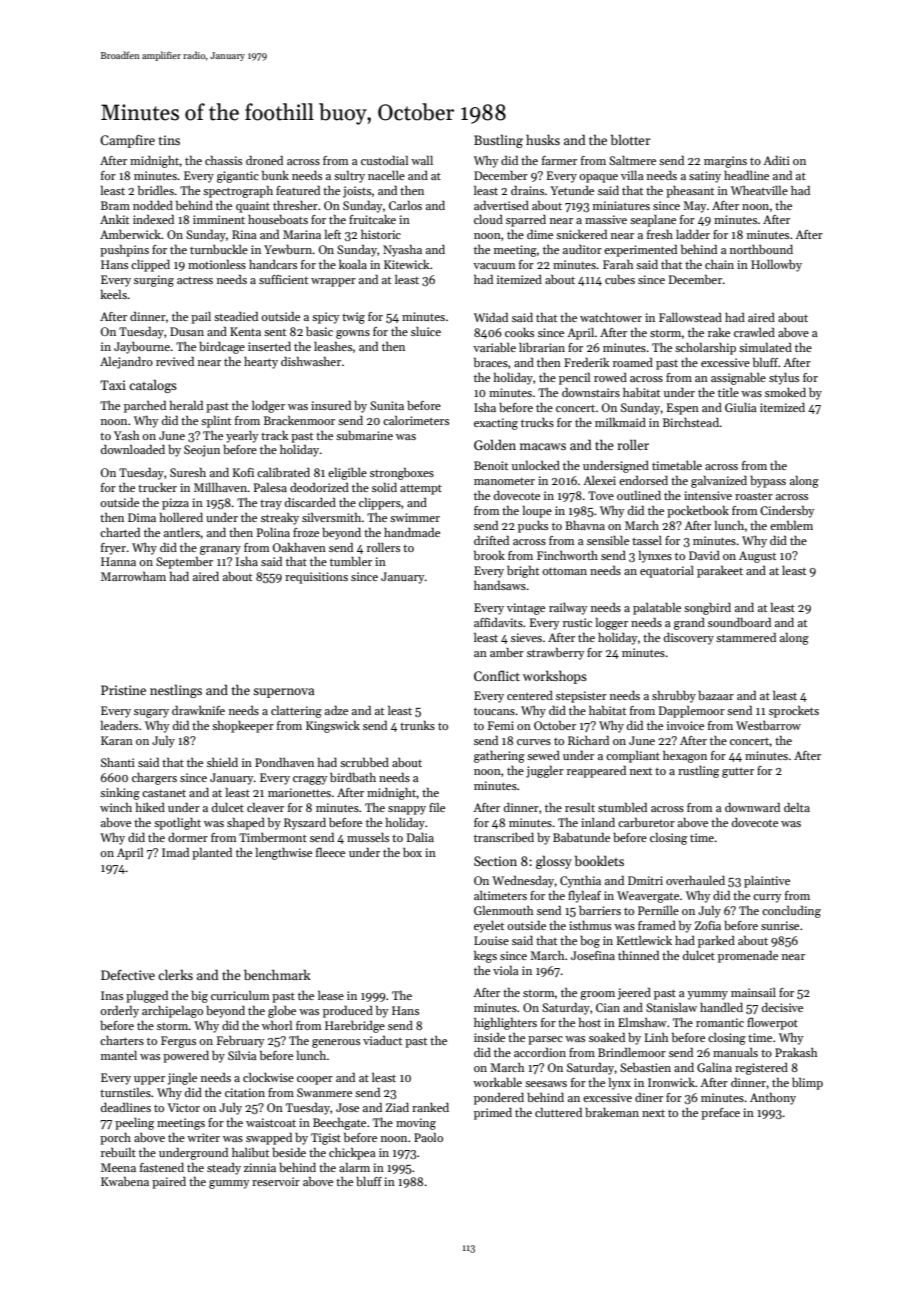  What do you see at coordinates (794, 712) in the screenshot?
I see `sprockets` at bounding box center [794, 712].
